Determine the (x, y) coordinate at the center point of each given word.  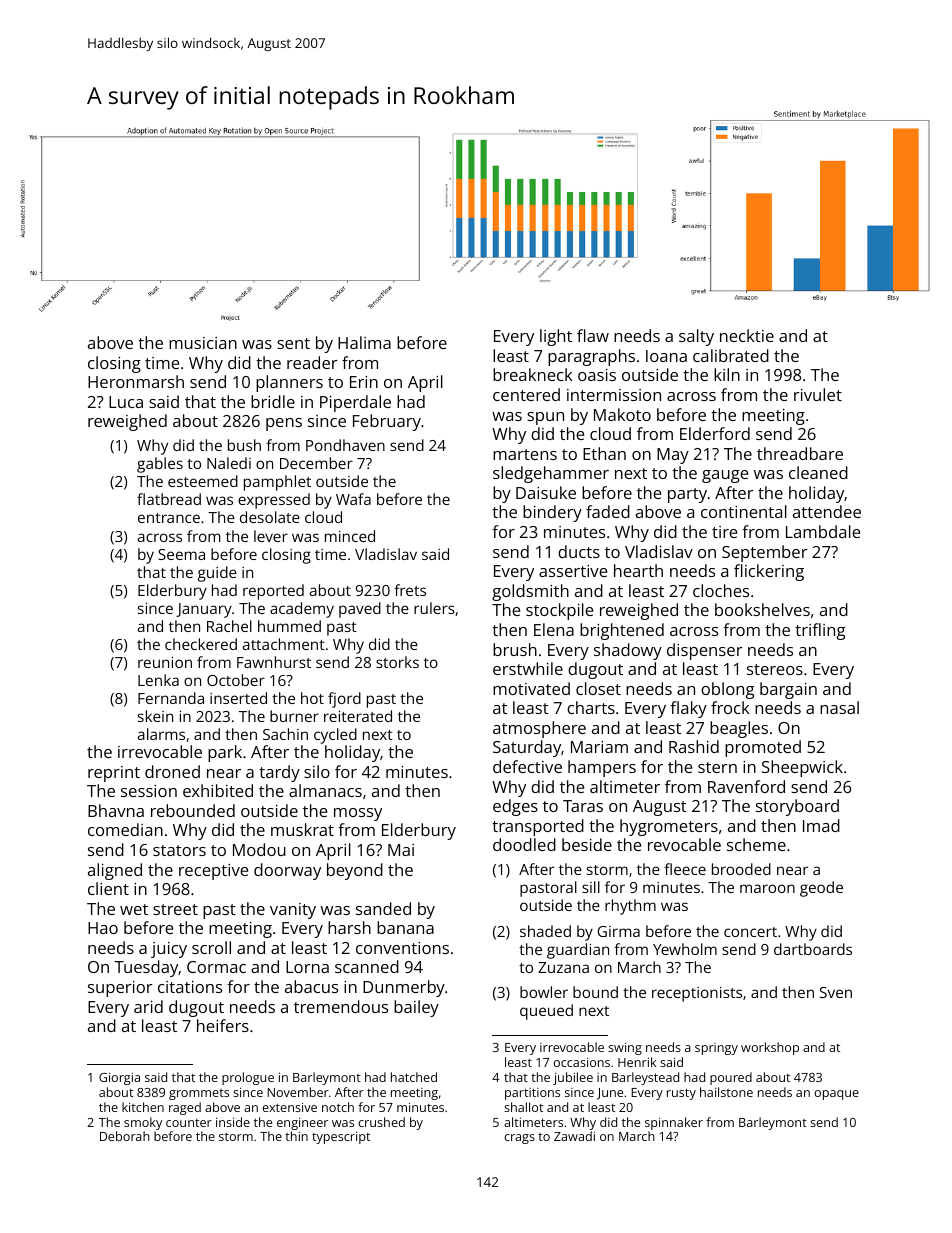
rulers (434, 608)
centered (526, 394)
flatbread (169, 499)
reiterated (358, 716)
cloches (721, 590)
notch (338, 1107)
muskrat (302, 829)
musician (203, 343)
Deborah (125, 1136)
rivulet (818, 394)
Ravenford (746, 786)
